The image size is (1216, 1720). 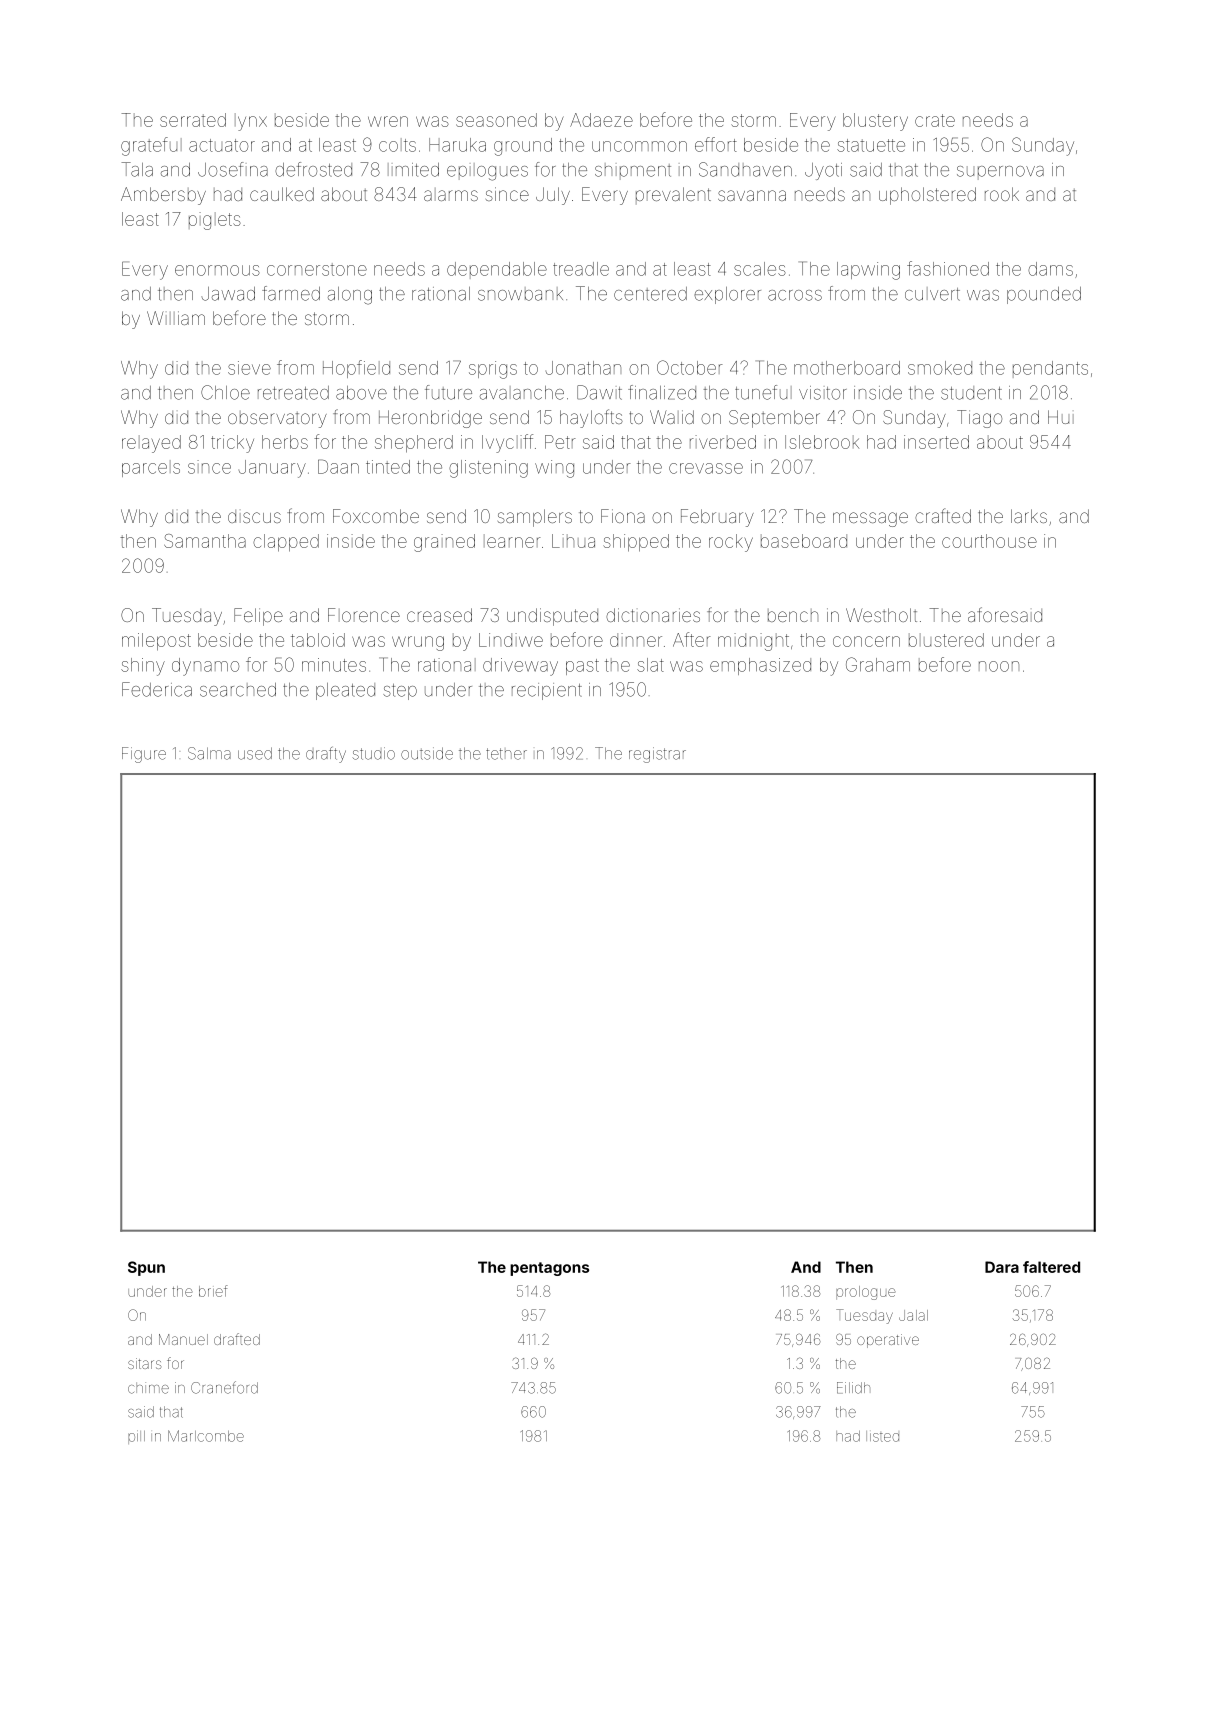 I want to click on brief, so click(x=213, y=1291).
